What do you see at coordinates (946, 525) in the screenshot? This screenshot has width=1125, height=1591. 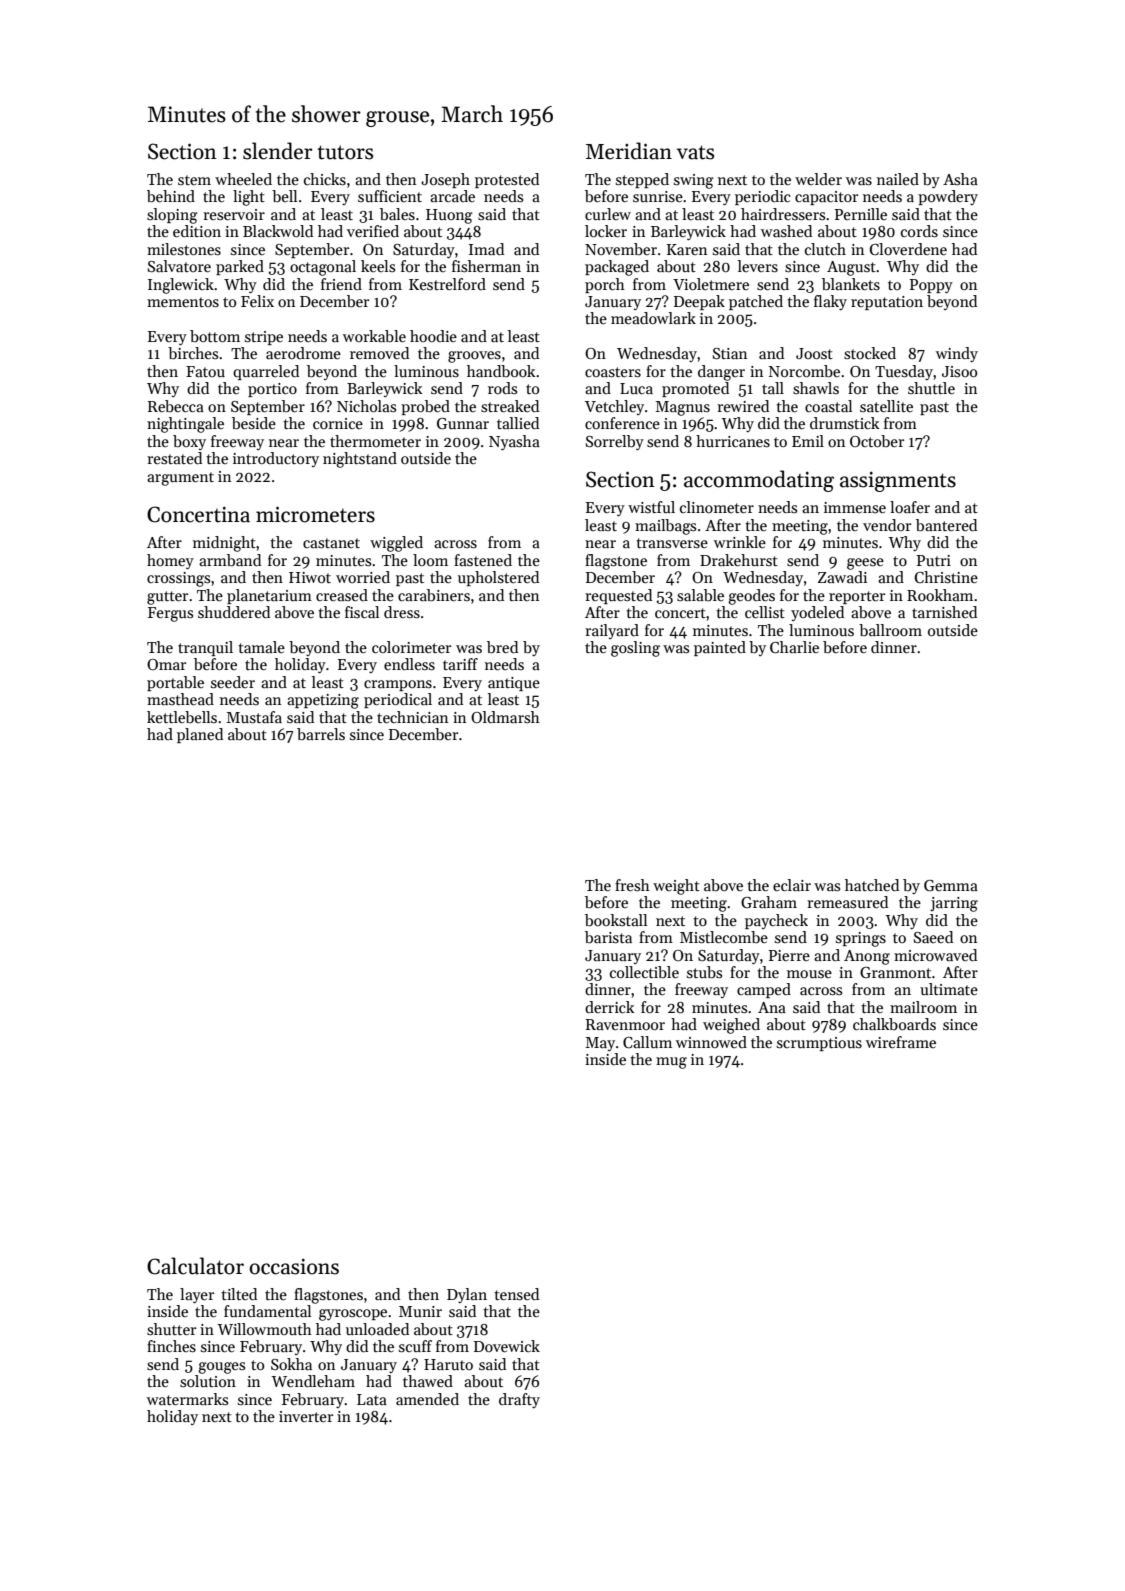 I see `bantered` at bounding box center [946, 525].
